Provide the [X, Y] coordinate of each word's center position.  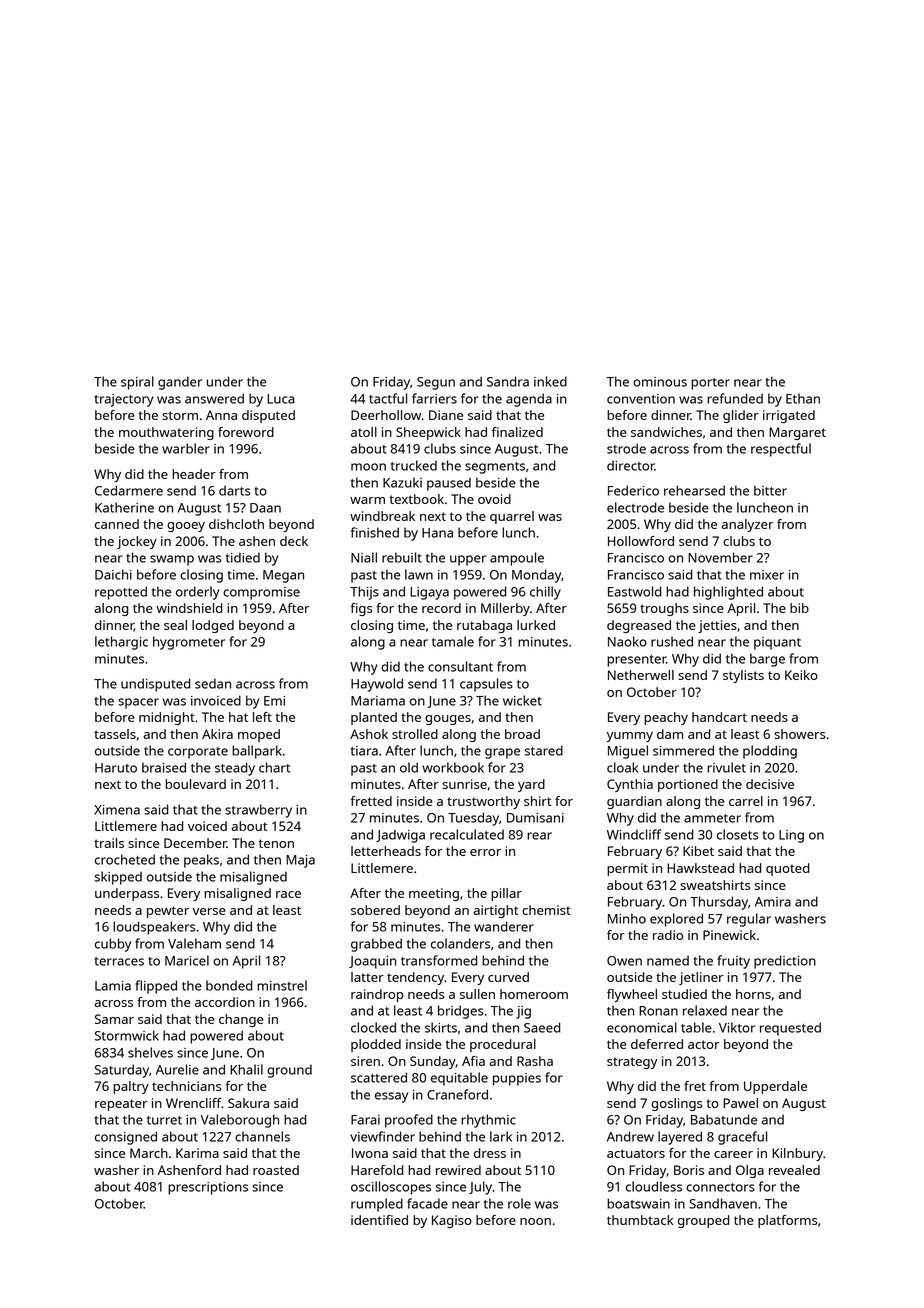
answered [214, 398]
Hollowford [641, 541]
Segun [436, 383]
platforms [787, 1221]
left [262, 717]
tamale [453, 641]
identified [379, 1220]
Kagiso [452, 1221]
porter [710, 384]
